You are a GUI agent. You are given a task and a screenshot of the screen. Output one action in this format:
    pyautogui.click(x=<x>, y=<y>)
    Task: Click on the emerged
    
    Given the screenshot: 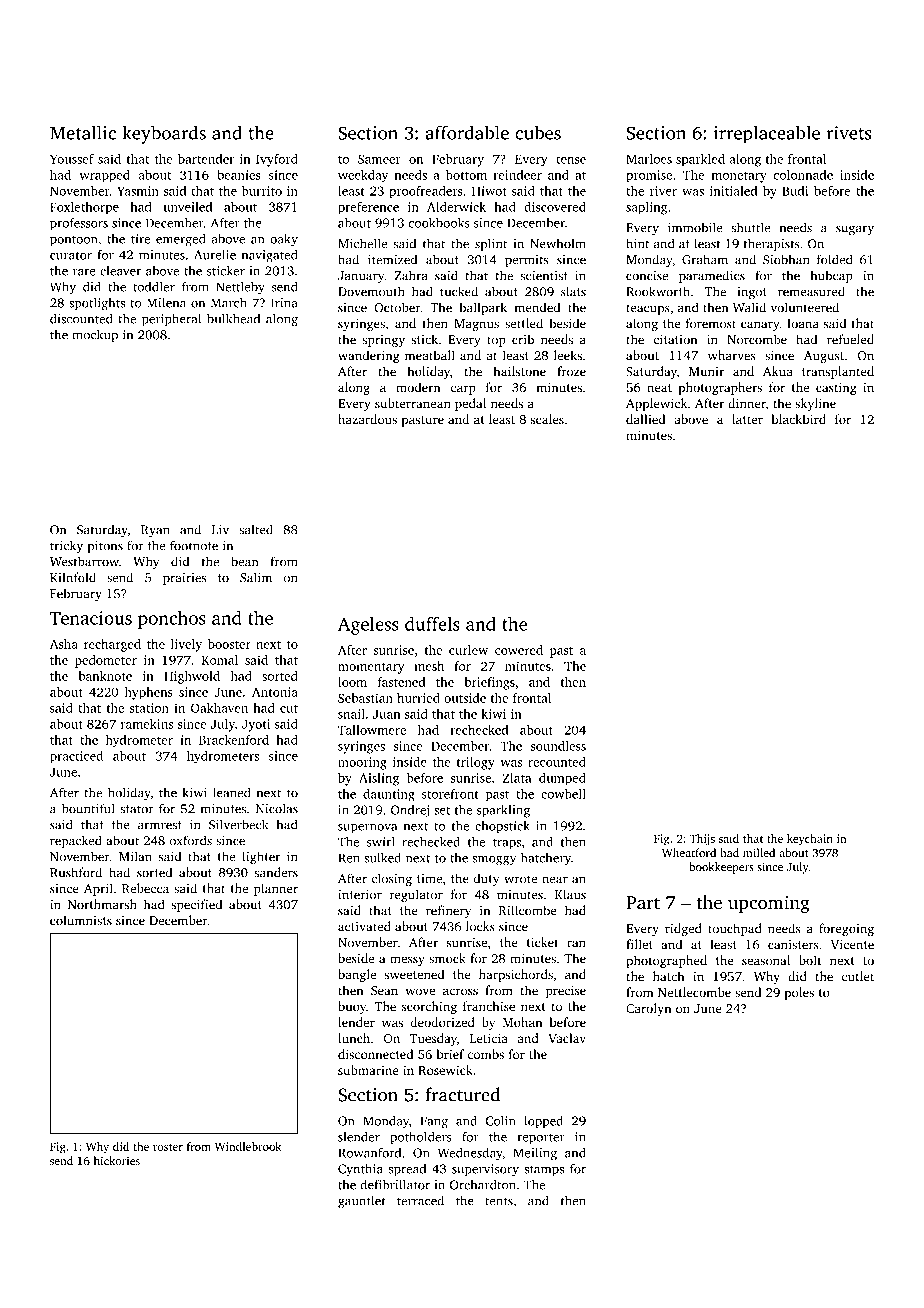 What is the action you would take?
    pyautogui.click(x=181, y=240)
